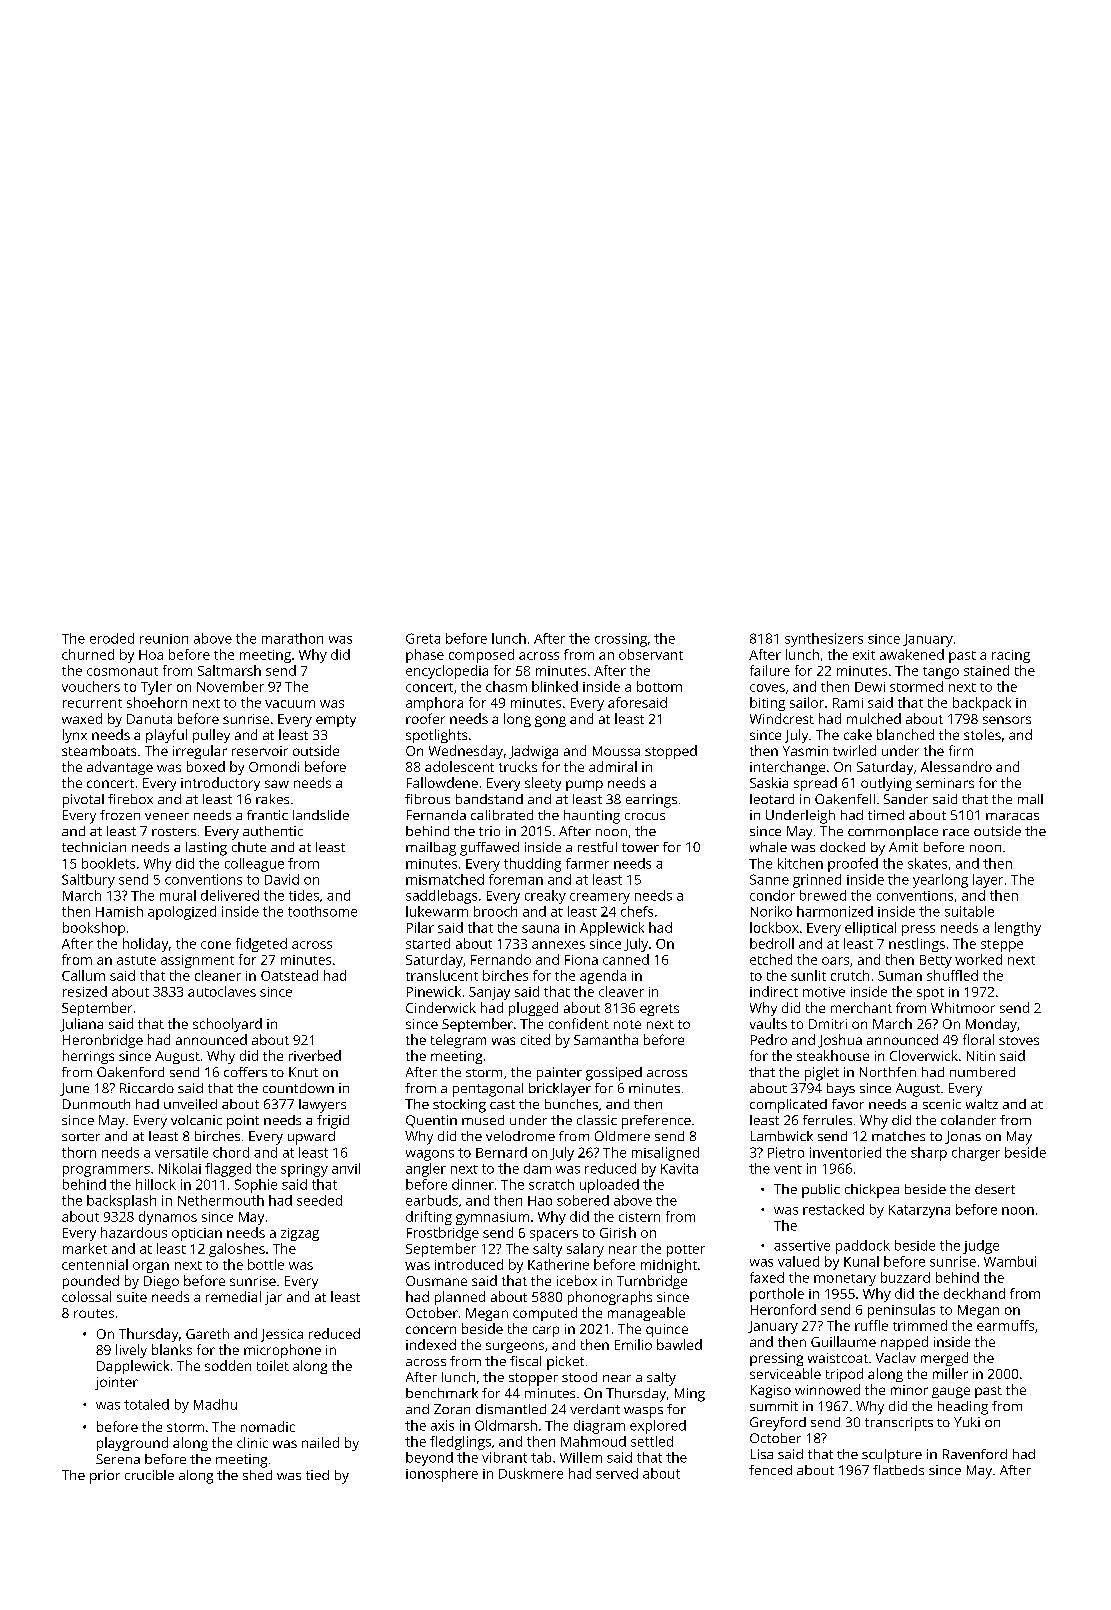 This page has height=1610, width=1111. Describe the element at coordinates (311, 1138) in the page. I see `upward` at that location.
